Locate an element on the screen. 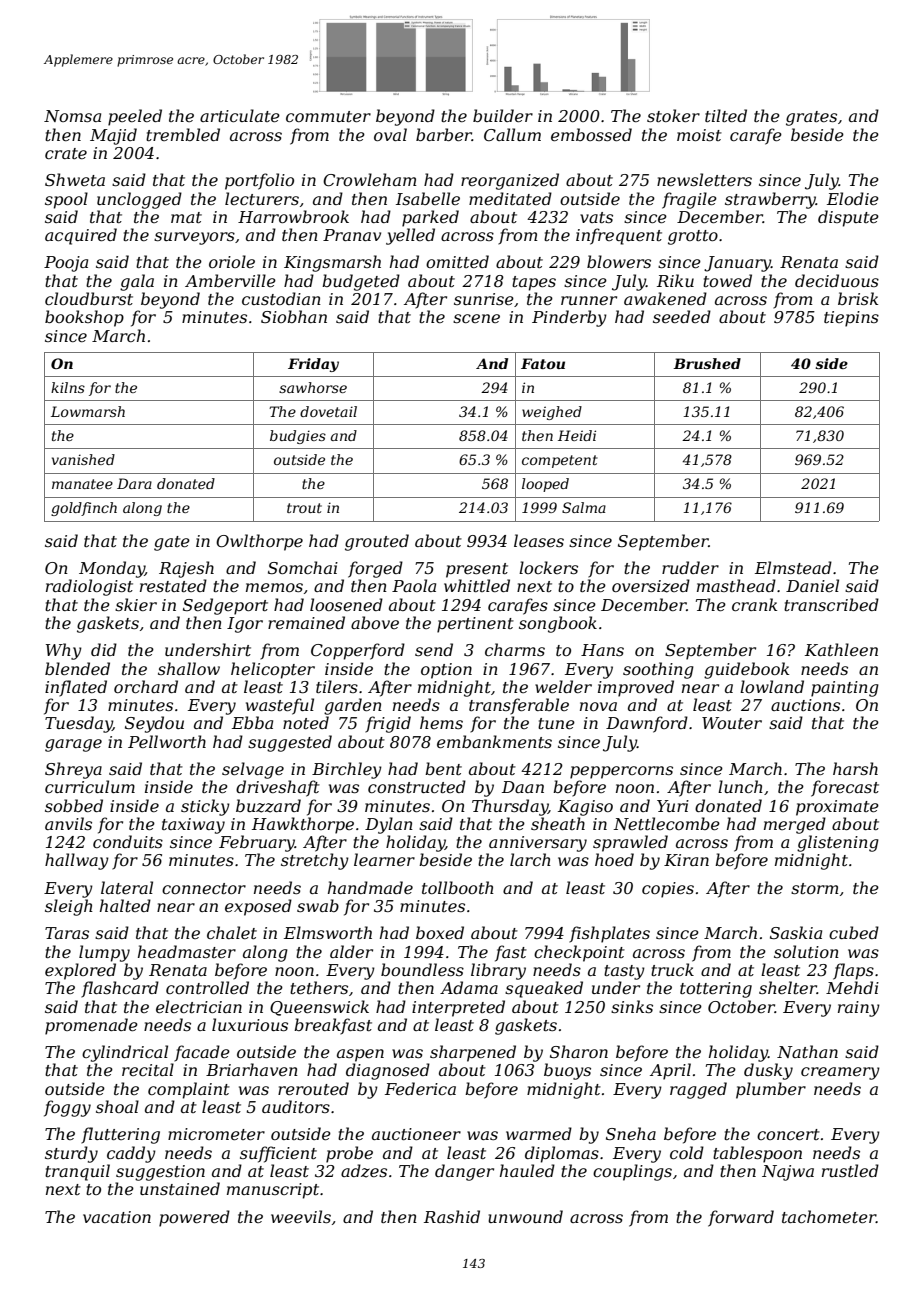 The width and height of the screenshot is (924, 1308). welder is located at coordinates (563, 686).
